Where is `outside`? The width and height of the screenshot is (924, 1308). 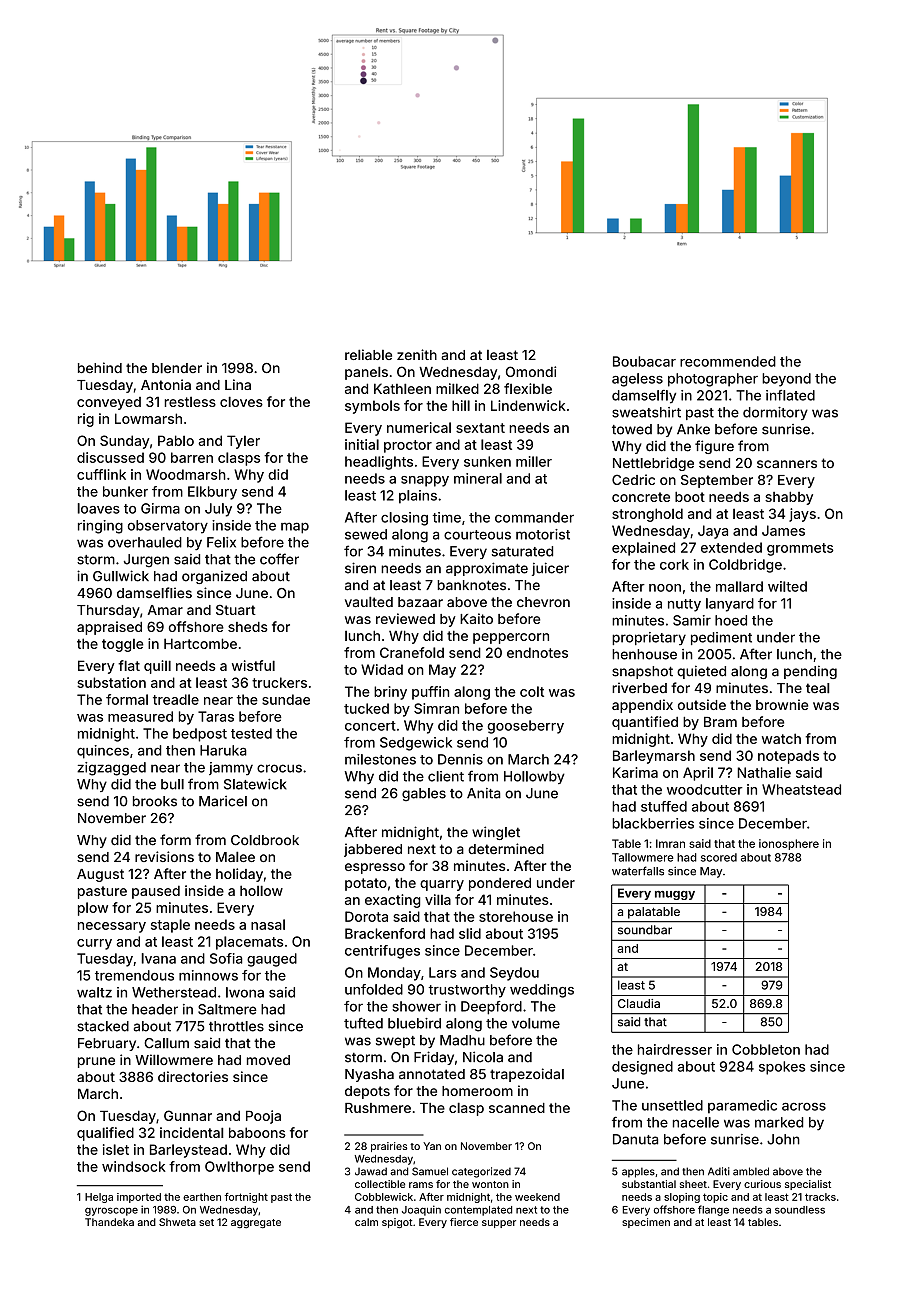
outside is located at coordinates (702, 704).
